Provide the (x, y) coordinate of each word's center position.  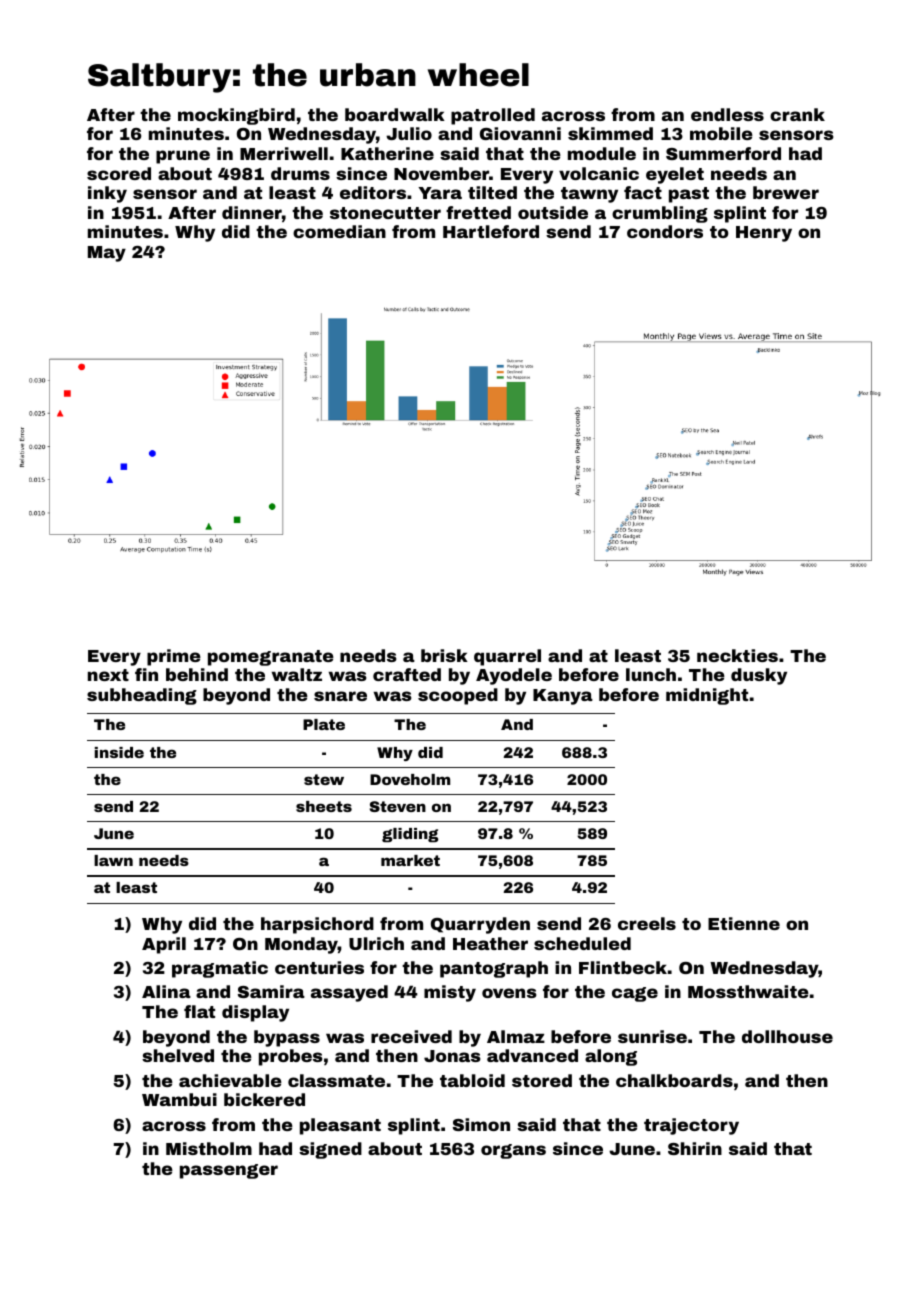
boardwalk (395, 114)
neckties (737, 655)
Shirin (695, 1148)
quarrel (507, 657)
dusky (759, 676)
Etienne (744, 923)
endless (727, 114)
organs (513, 1151)
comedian (339, 231)
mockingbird (236, 116)
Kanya (563, 697)
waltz (297, 674)
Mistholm (209, 1148)
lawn (113, 860)
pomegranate (271, 658)
